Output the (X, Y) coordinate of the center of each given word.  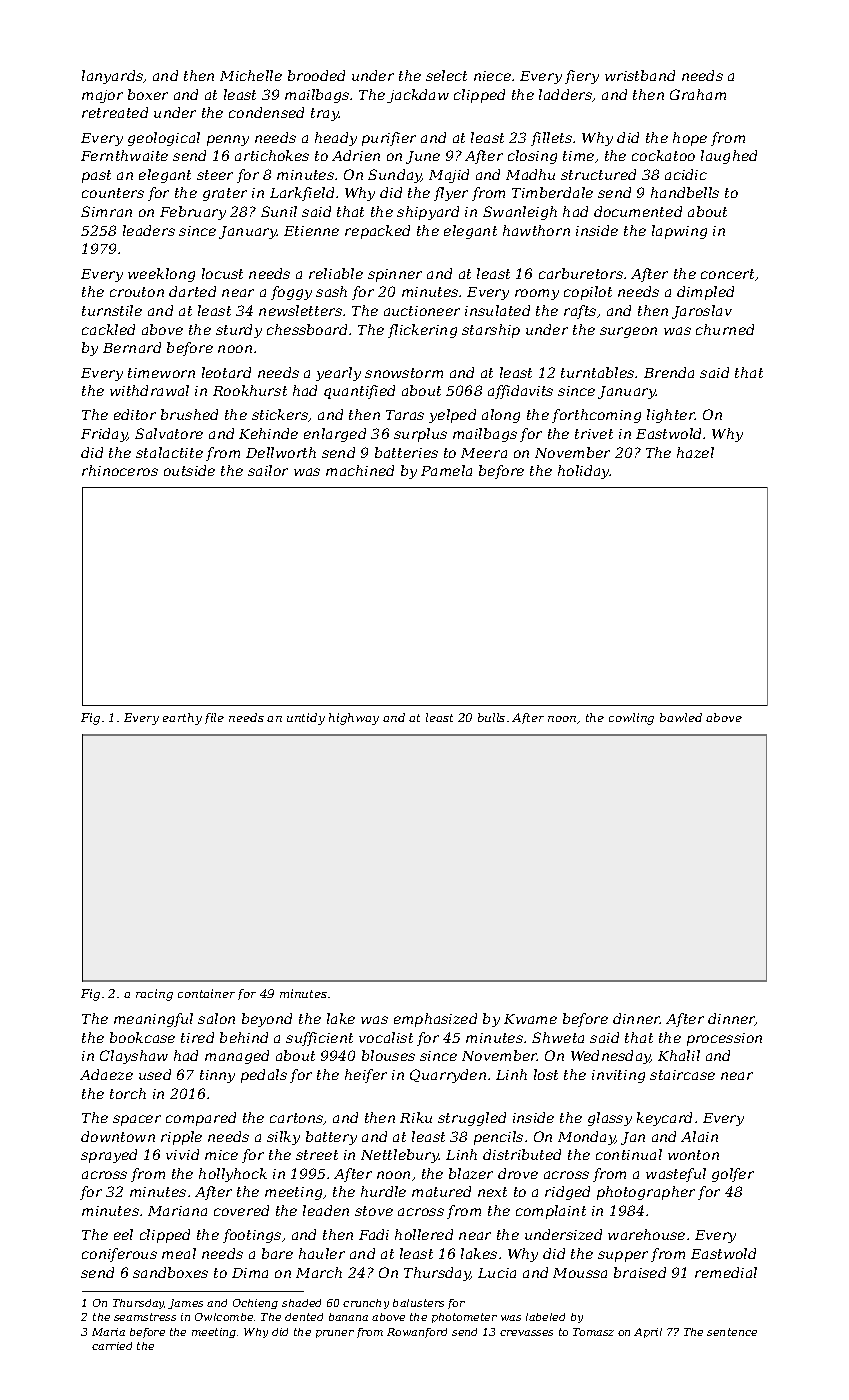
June (423, 157)
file (214, 718)
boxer (148, 94)
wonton (693, 1155)
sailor (268, 470)
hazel (695, 452)
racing (154, 995)
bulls (491, 717)
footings (252, 1236)
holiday (584, 472)
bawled (681, 717)
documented (638, 211)
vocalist (386, 1037)
